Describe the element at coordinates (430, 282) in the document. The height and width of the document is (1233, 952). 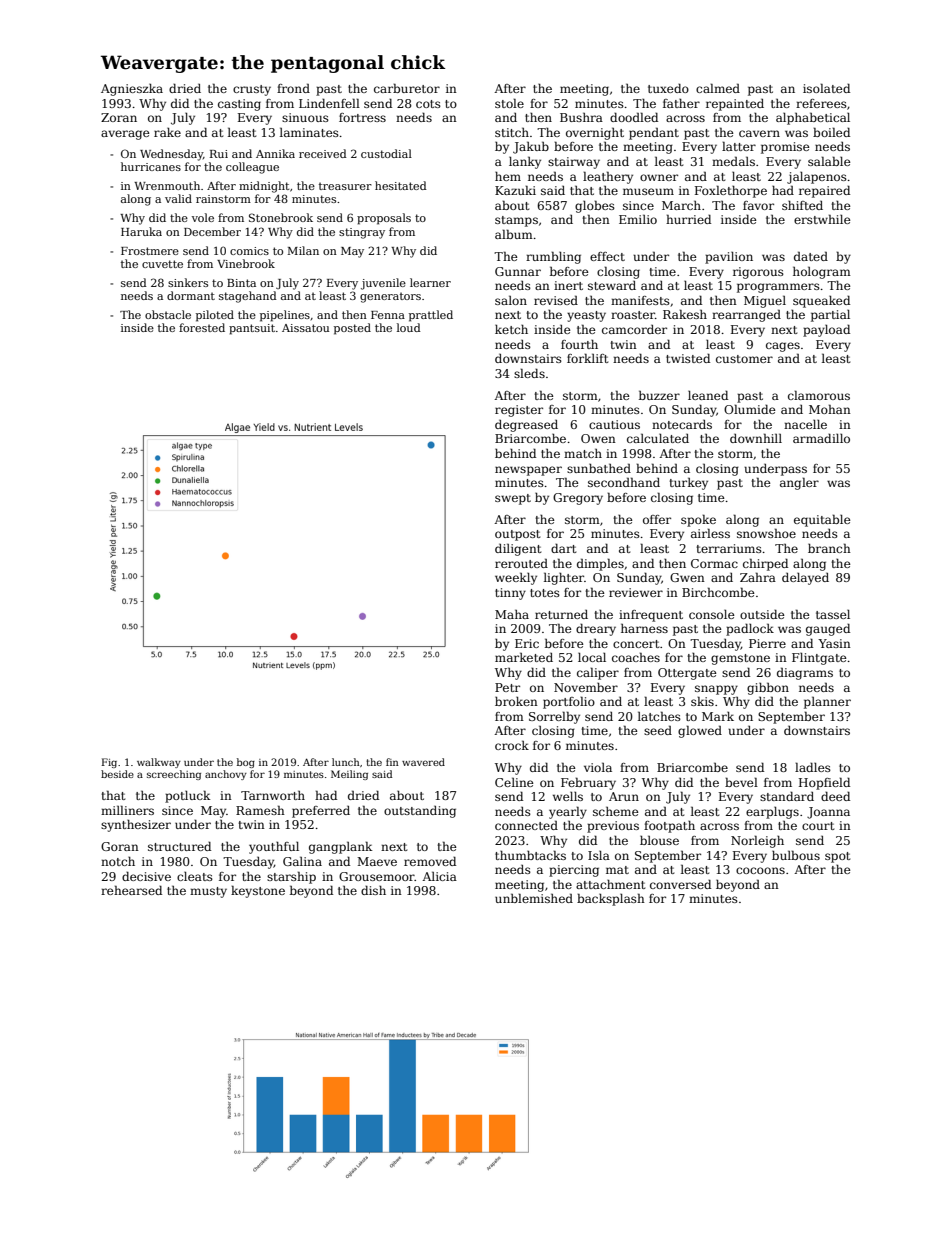
I see `learner` at that location.
